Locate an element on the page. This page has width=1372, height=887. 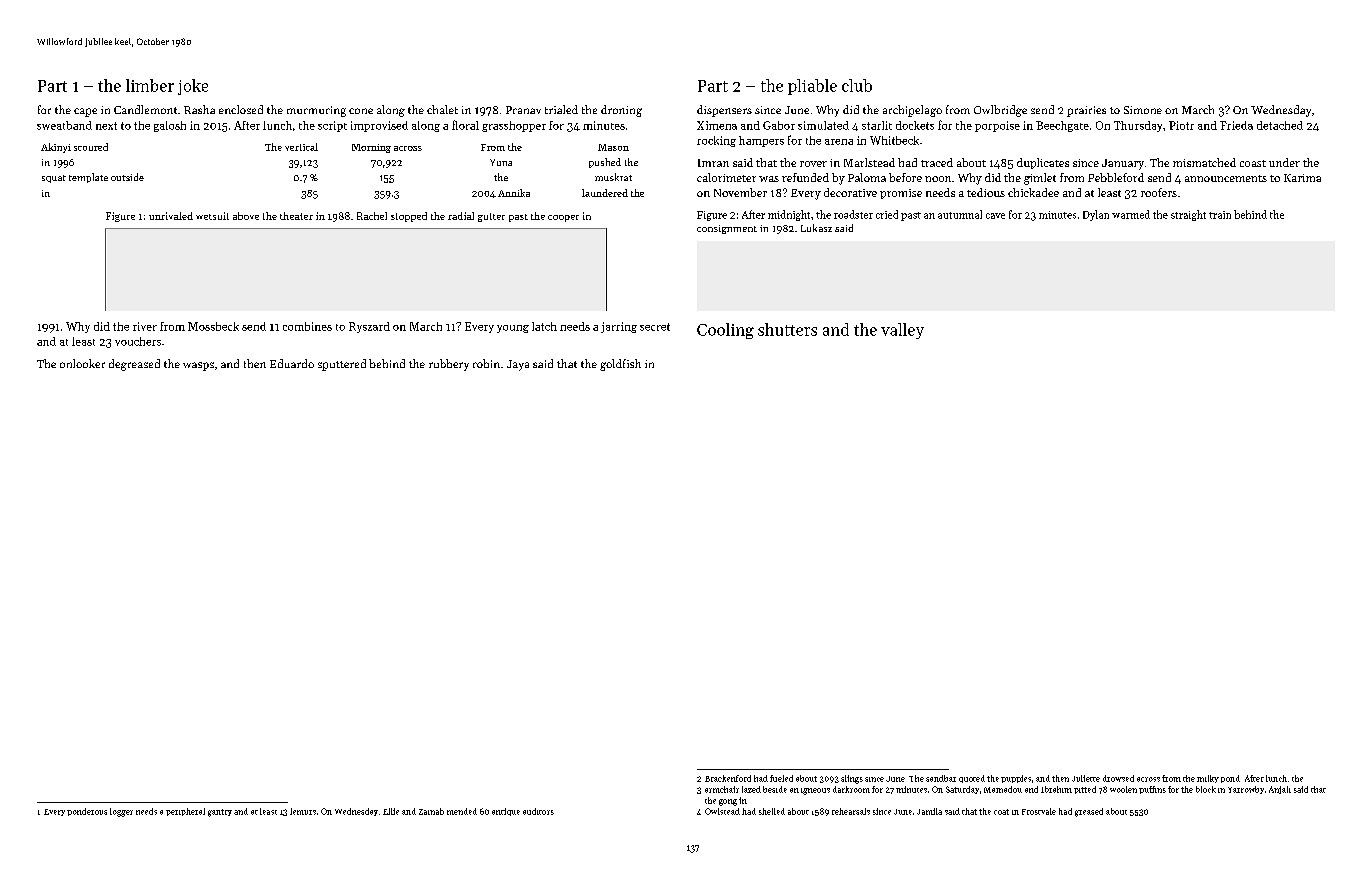
detached is located at coordinates (1280, 125).
